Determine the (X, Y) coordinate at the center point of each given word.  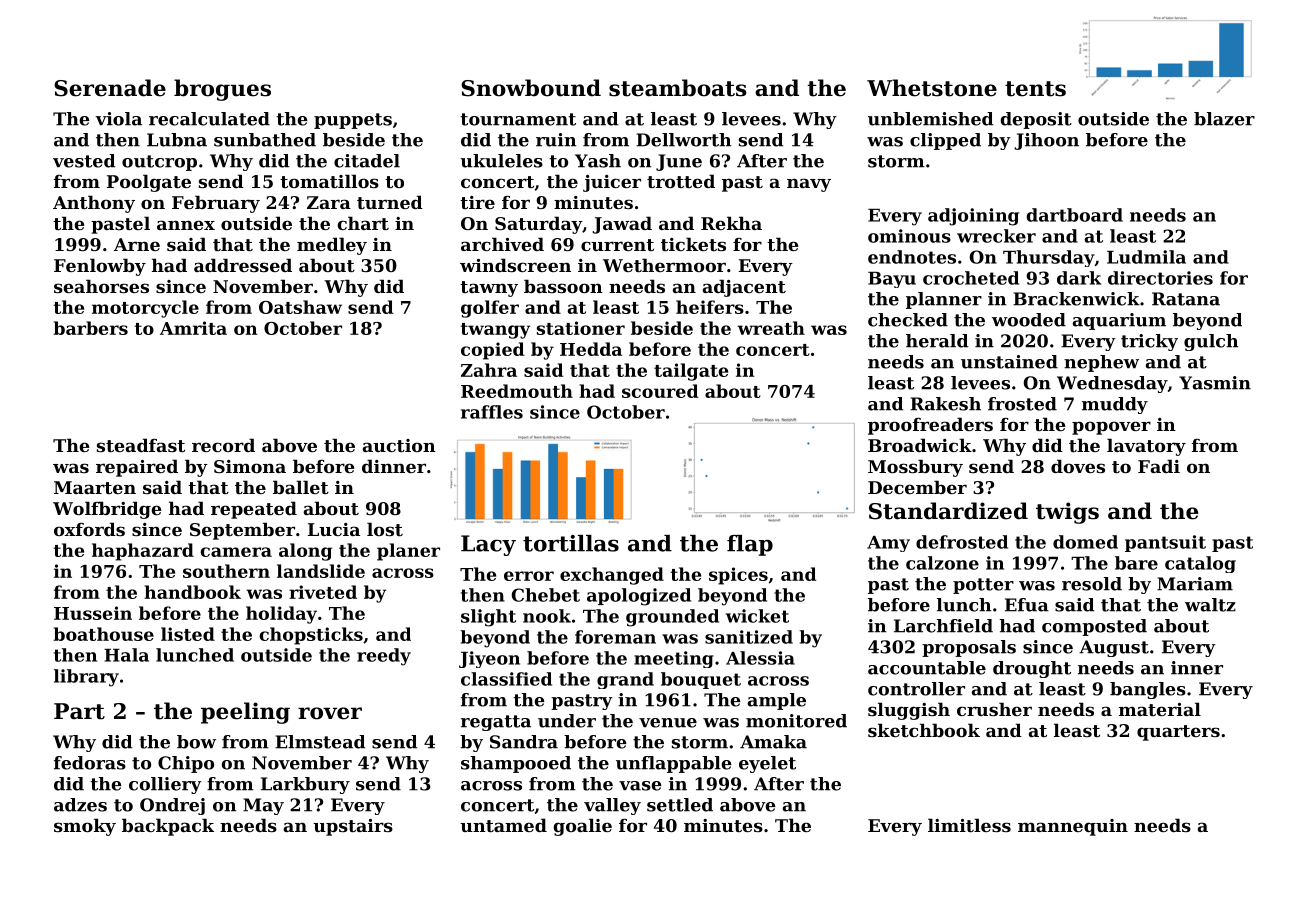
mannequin (1073, 827)
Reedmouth (517, 391)
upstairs (353, 827)
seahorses (101, 286)
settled (680, 805)
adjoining (973, 217)
